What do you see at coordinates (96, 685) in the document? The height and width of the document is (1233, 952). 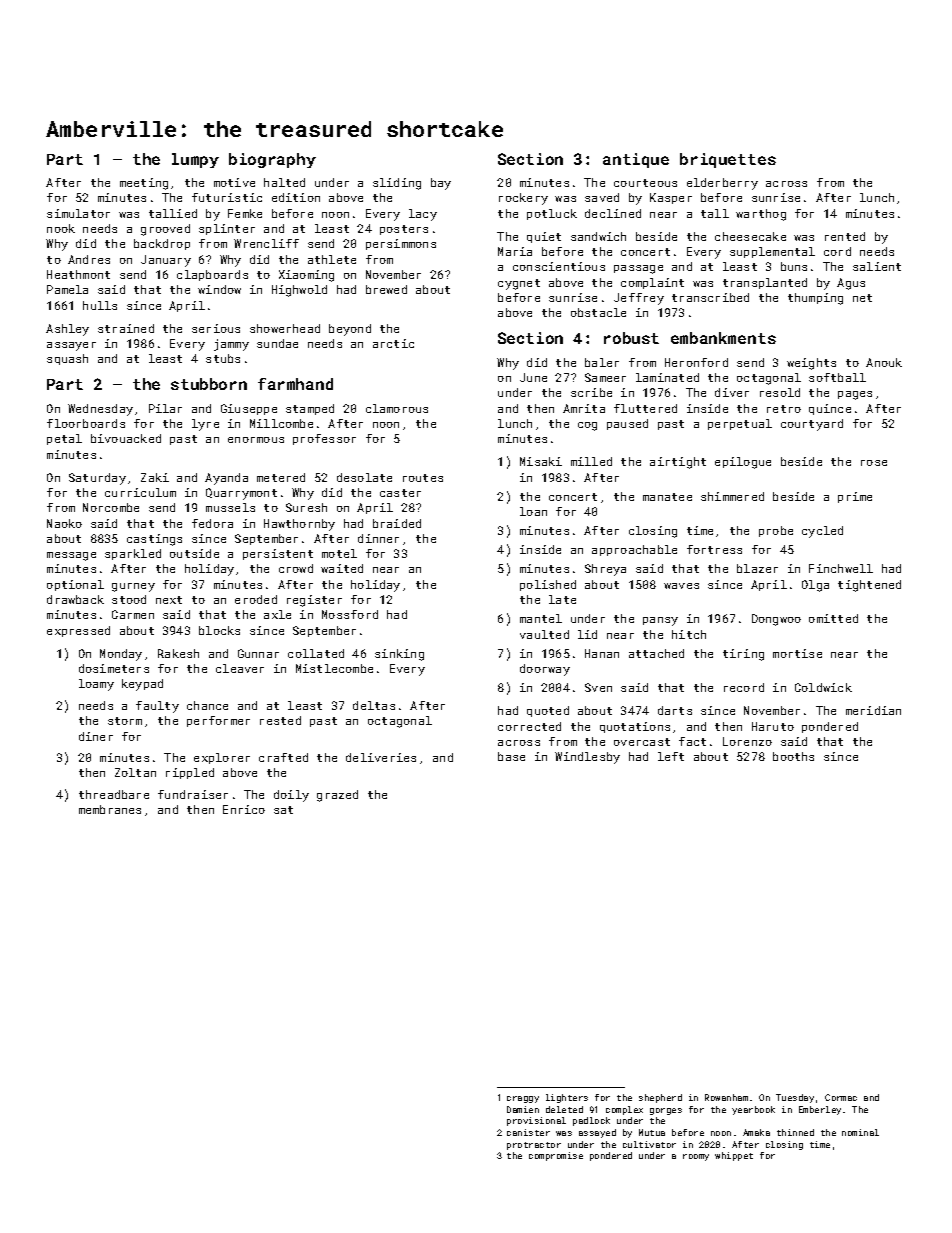 I see `loamy` at bounding box center [96, 685].
